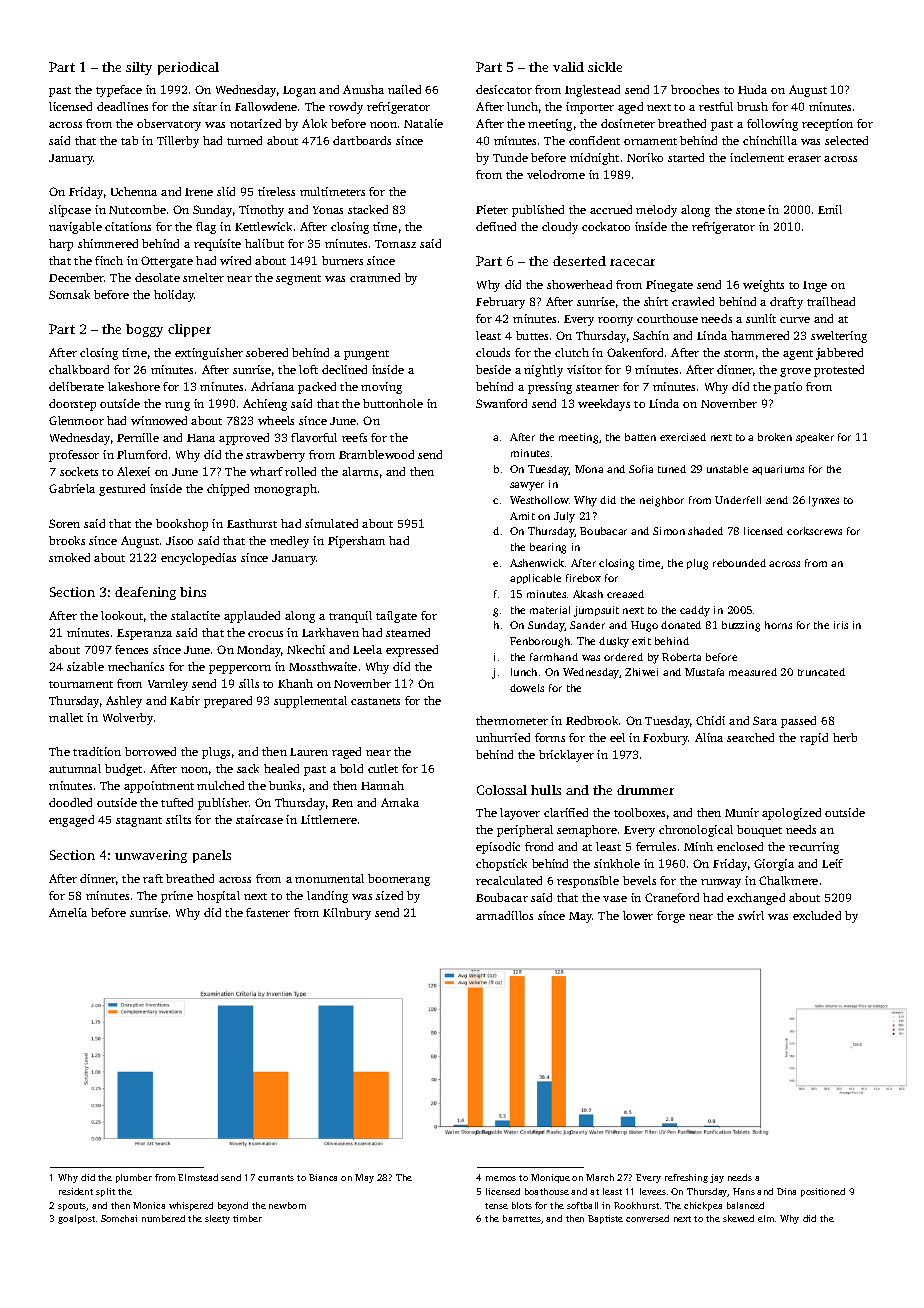  What do you see at coordinates (134, 1178) in the screenshot?
I see `plumber` at bounding box center [134, 1178].
